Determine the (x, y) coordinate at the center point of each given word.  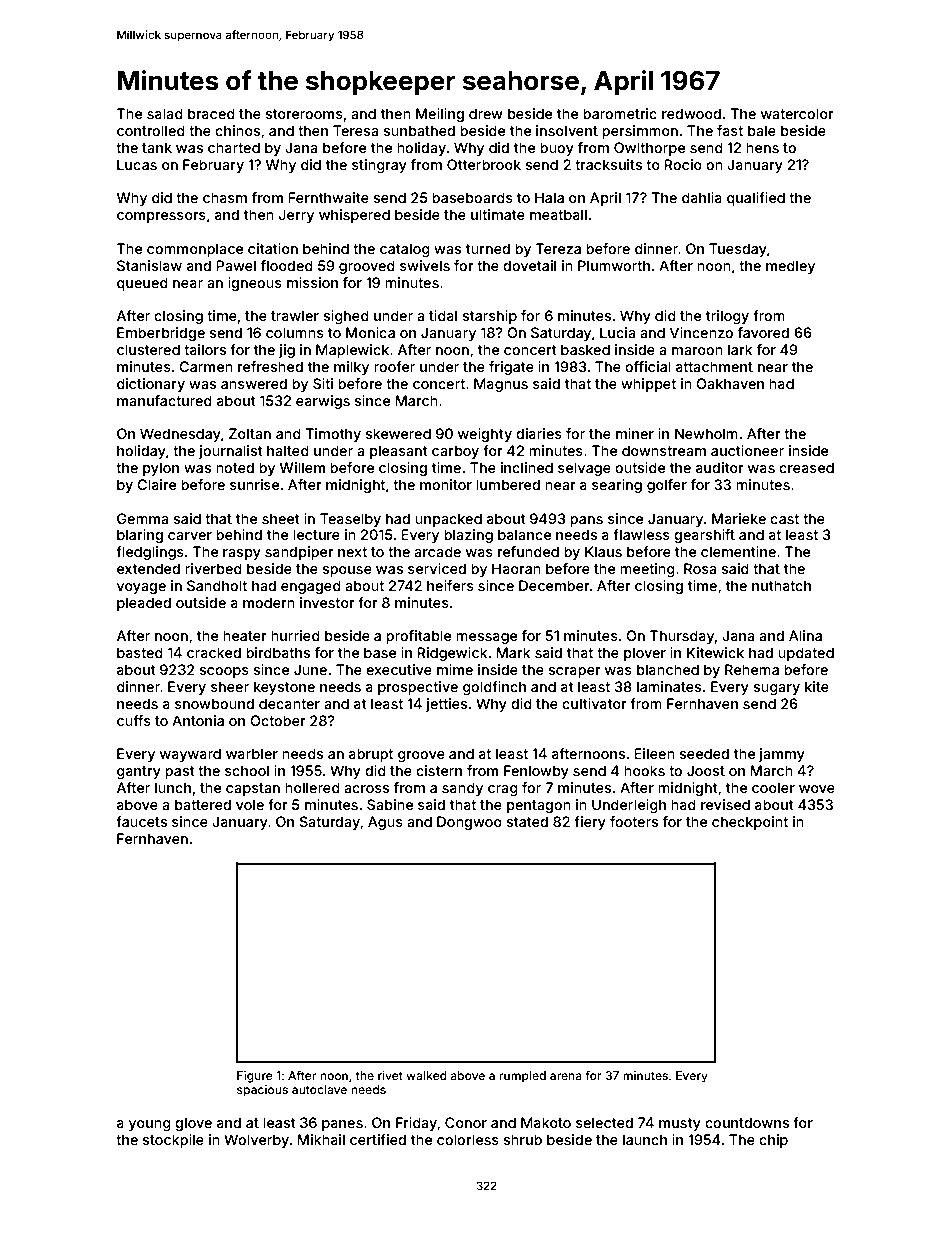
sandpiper (299, 553)
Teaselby (350, 520)
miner (635, 433)
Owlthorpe (649, 149)
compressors (161, 217)
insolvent (567, 130)
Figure (255, 1077)
